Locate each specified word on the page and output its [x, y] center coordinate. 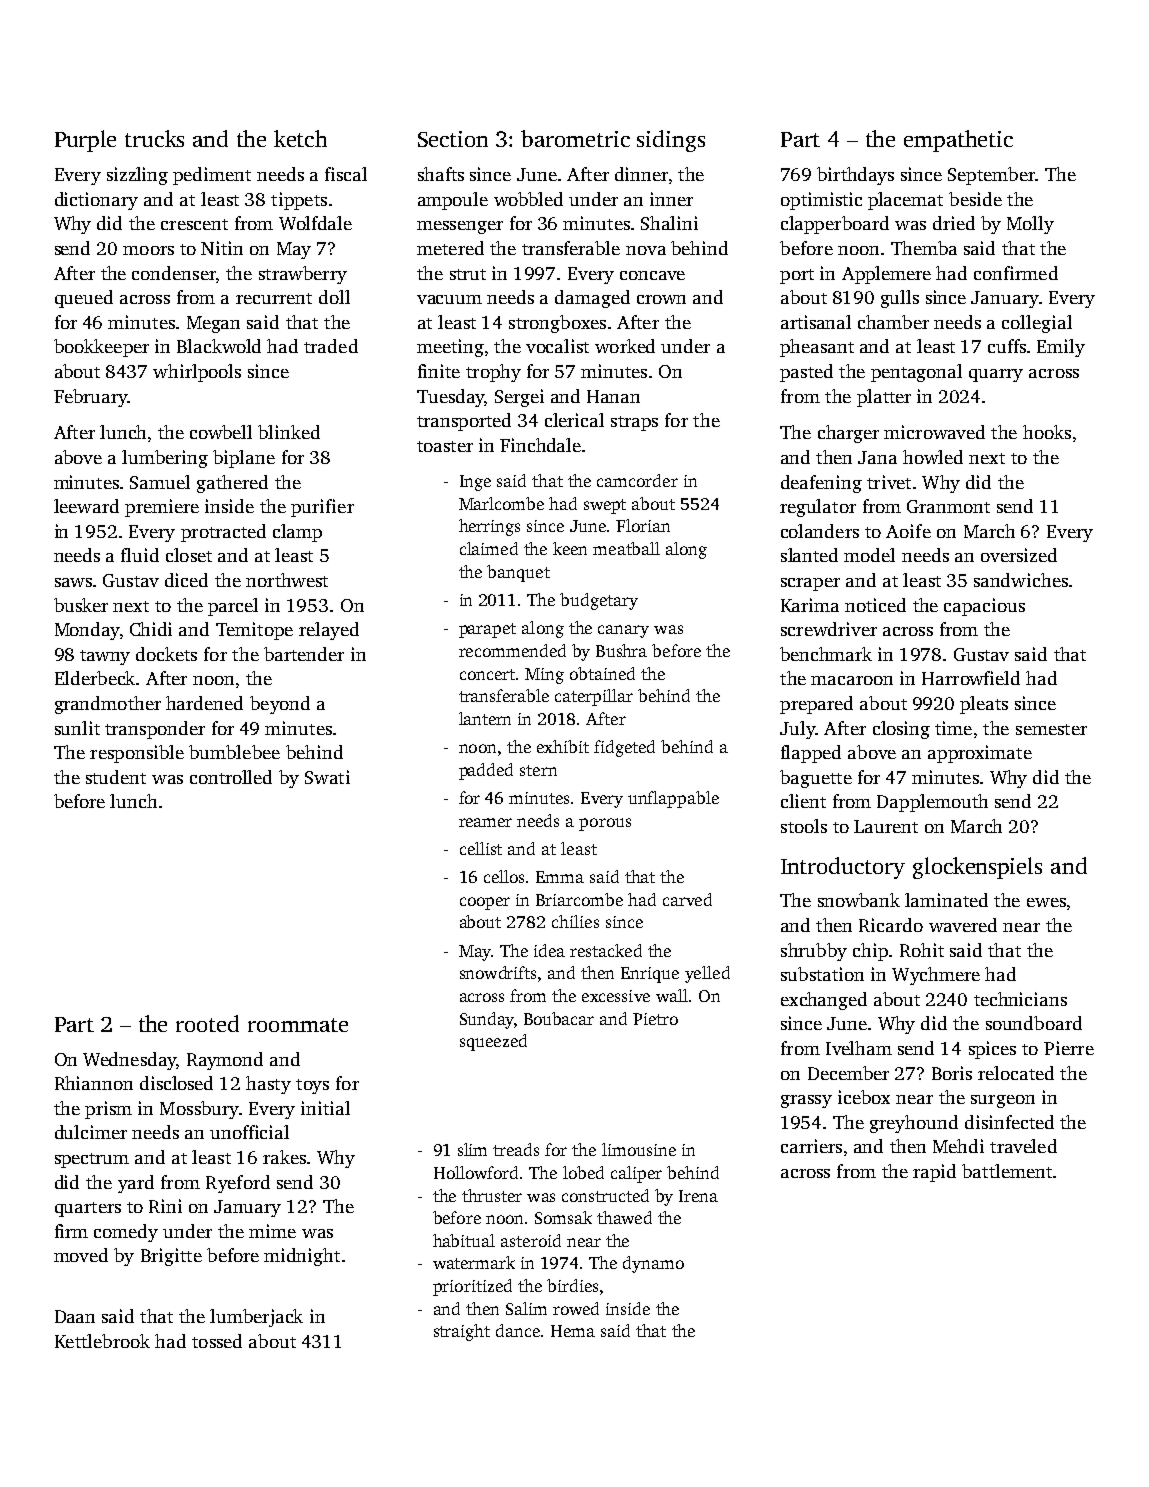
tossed [217, 1341]
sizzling [137, 176]
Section [453, 139]
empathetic [958, 141]
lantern [485, 718]
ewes [1046, 902]
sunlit [77, 728]
